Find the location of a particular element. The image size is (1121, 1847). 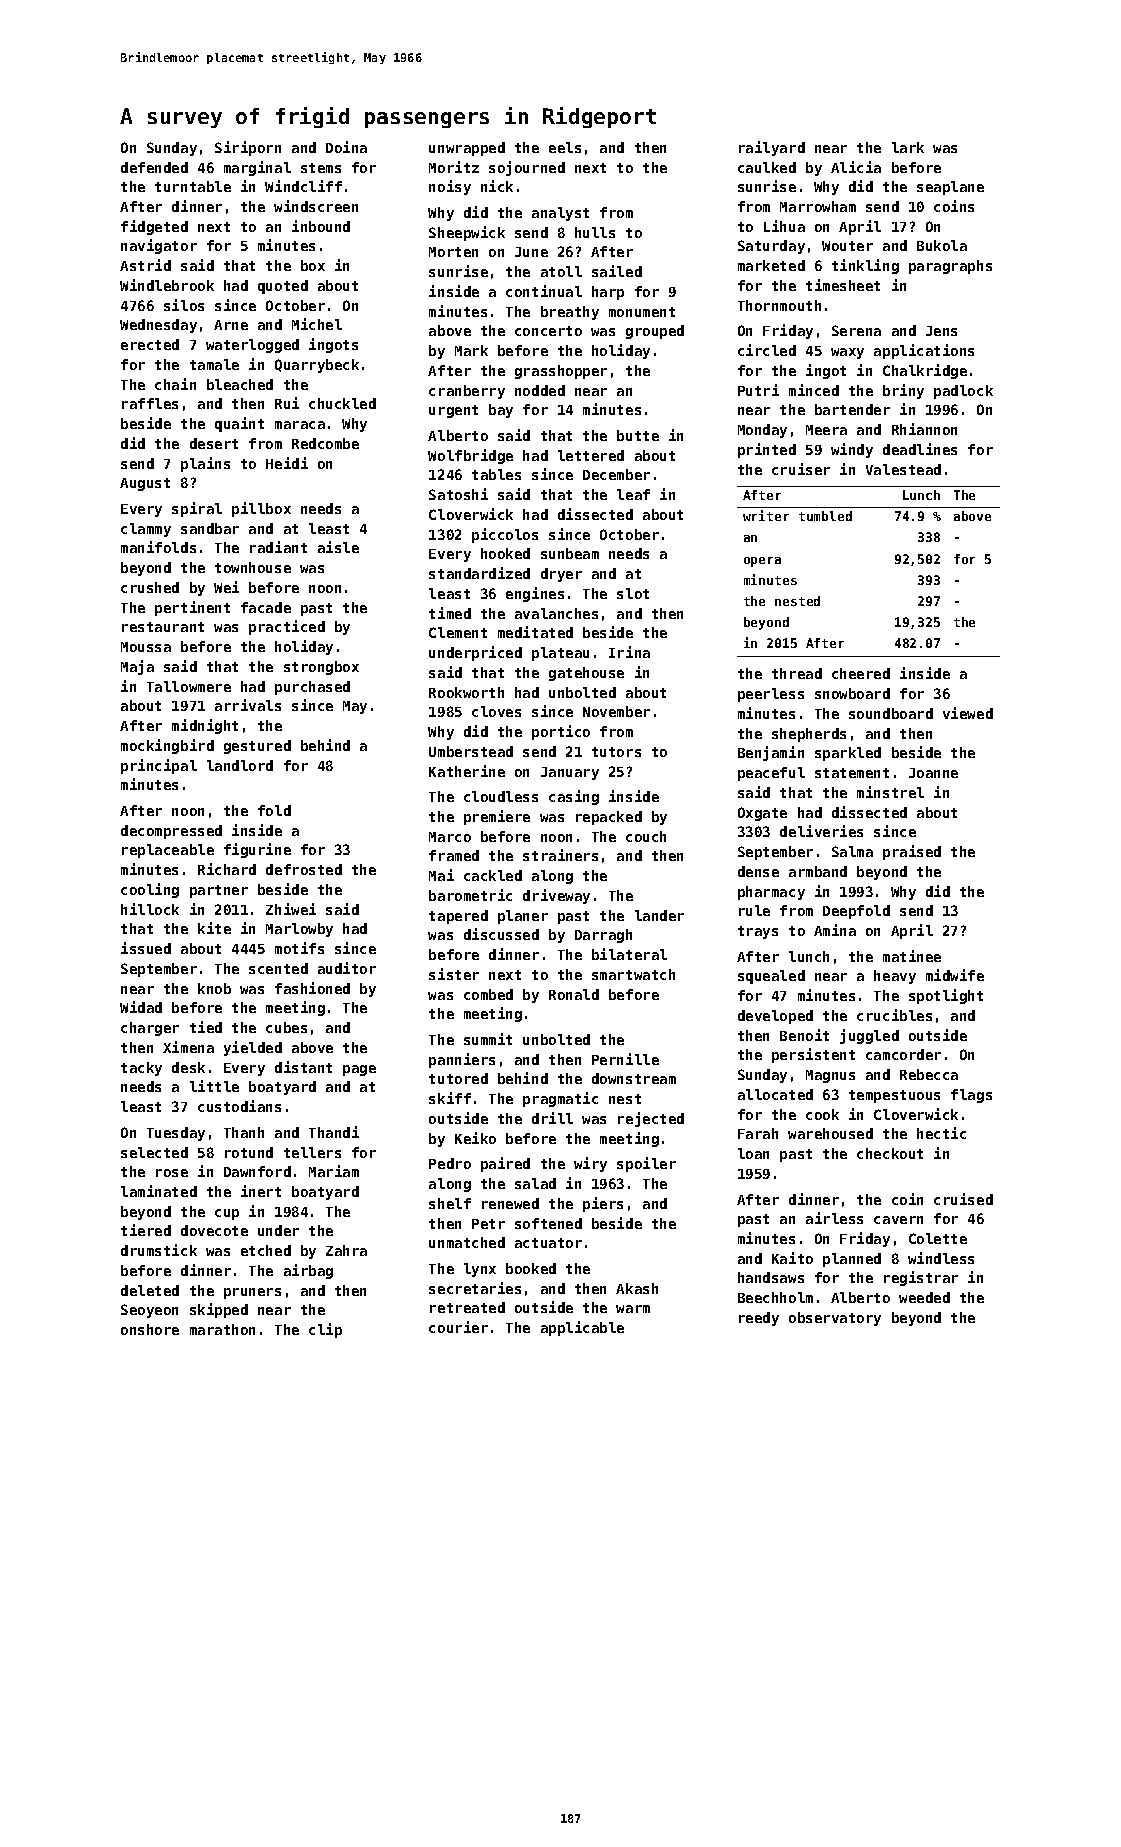

Monday is located at coordinates (762, 431).
